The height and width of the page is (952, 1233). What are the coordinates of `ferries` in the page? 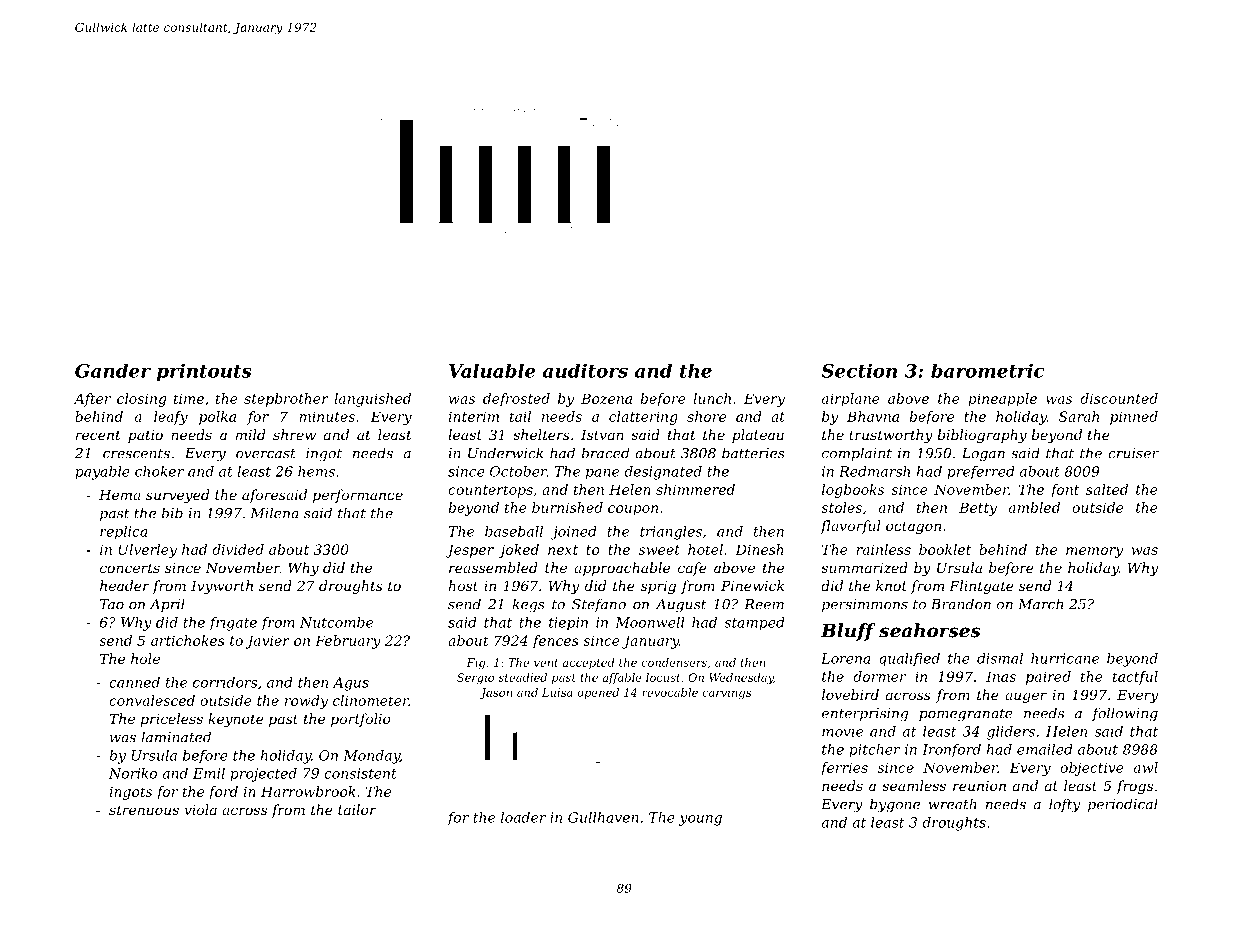 It's located at (844, 769).
